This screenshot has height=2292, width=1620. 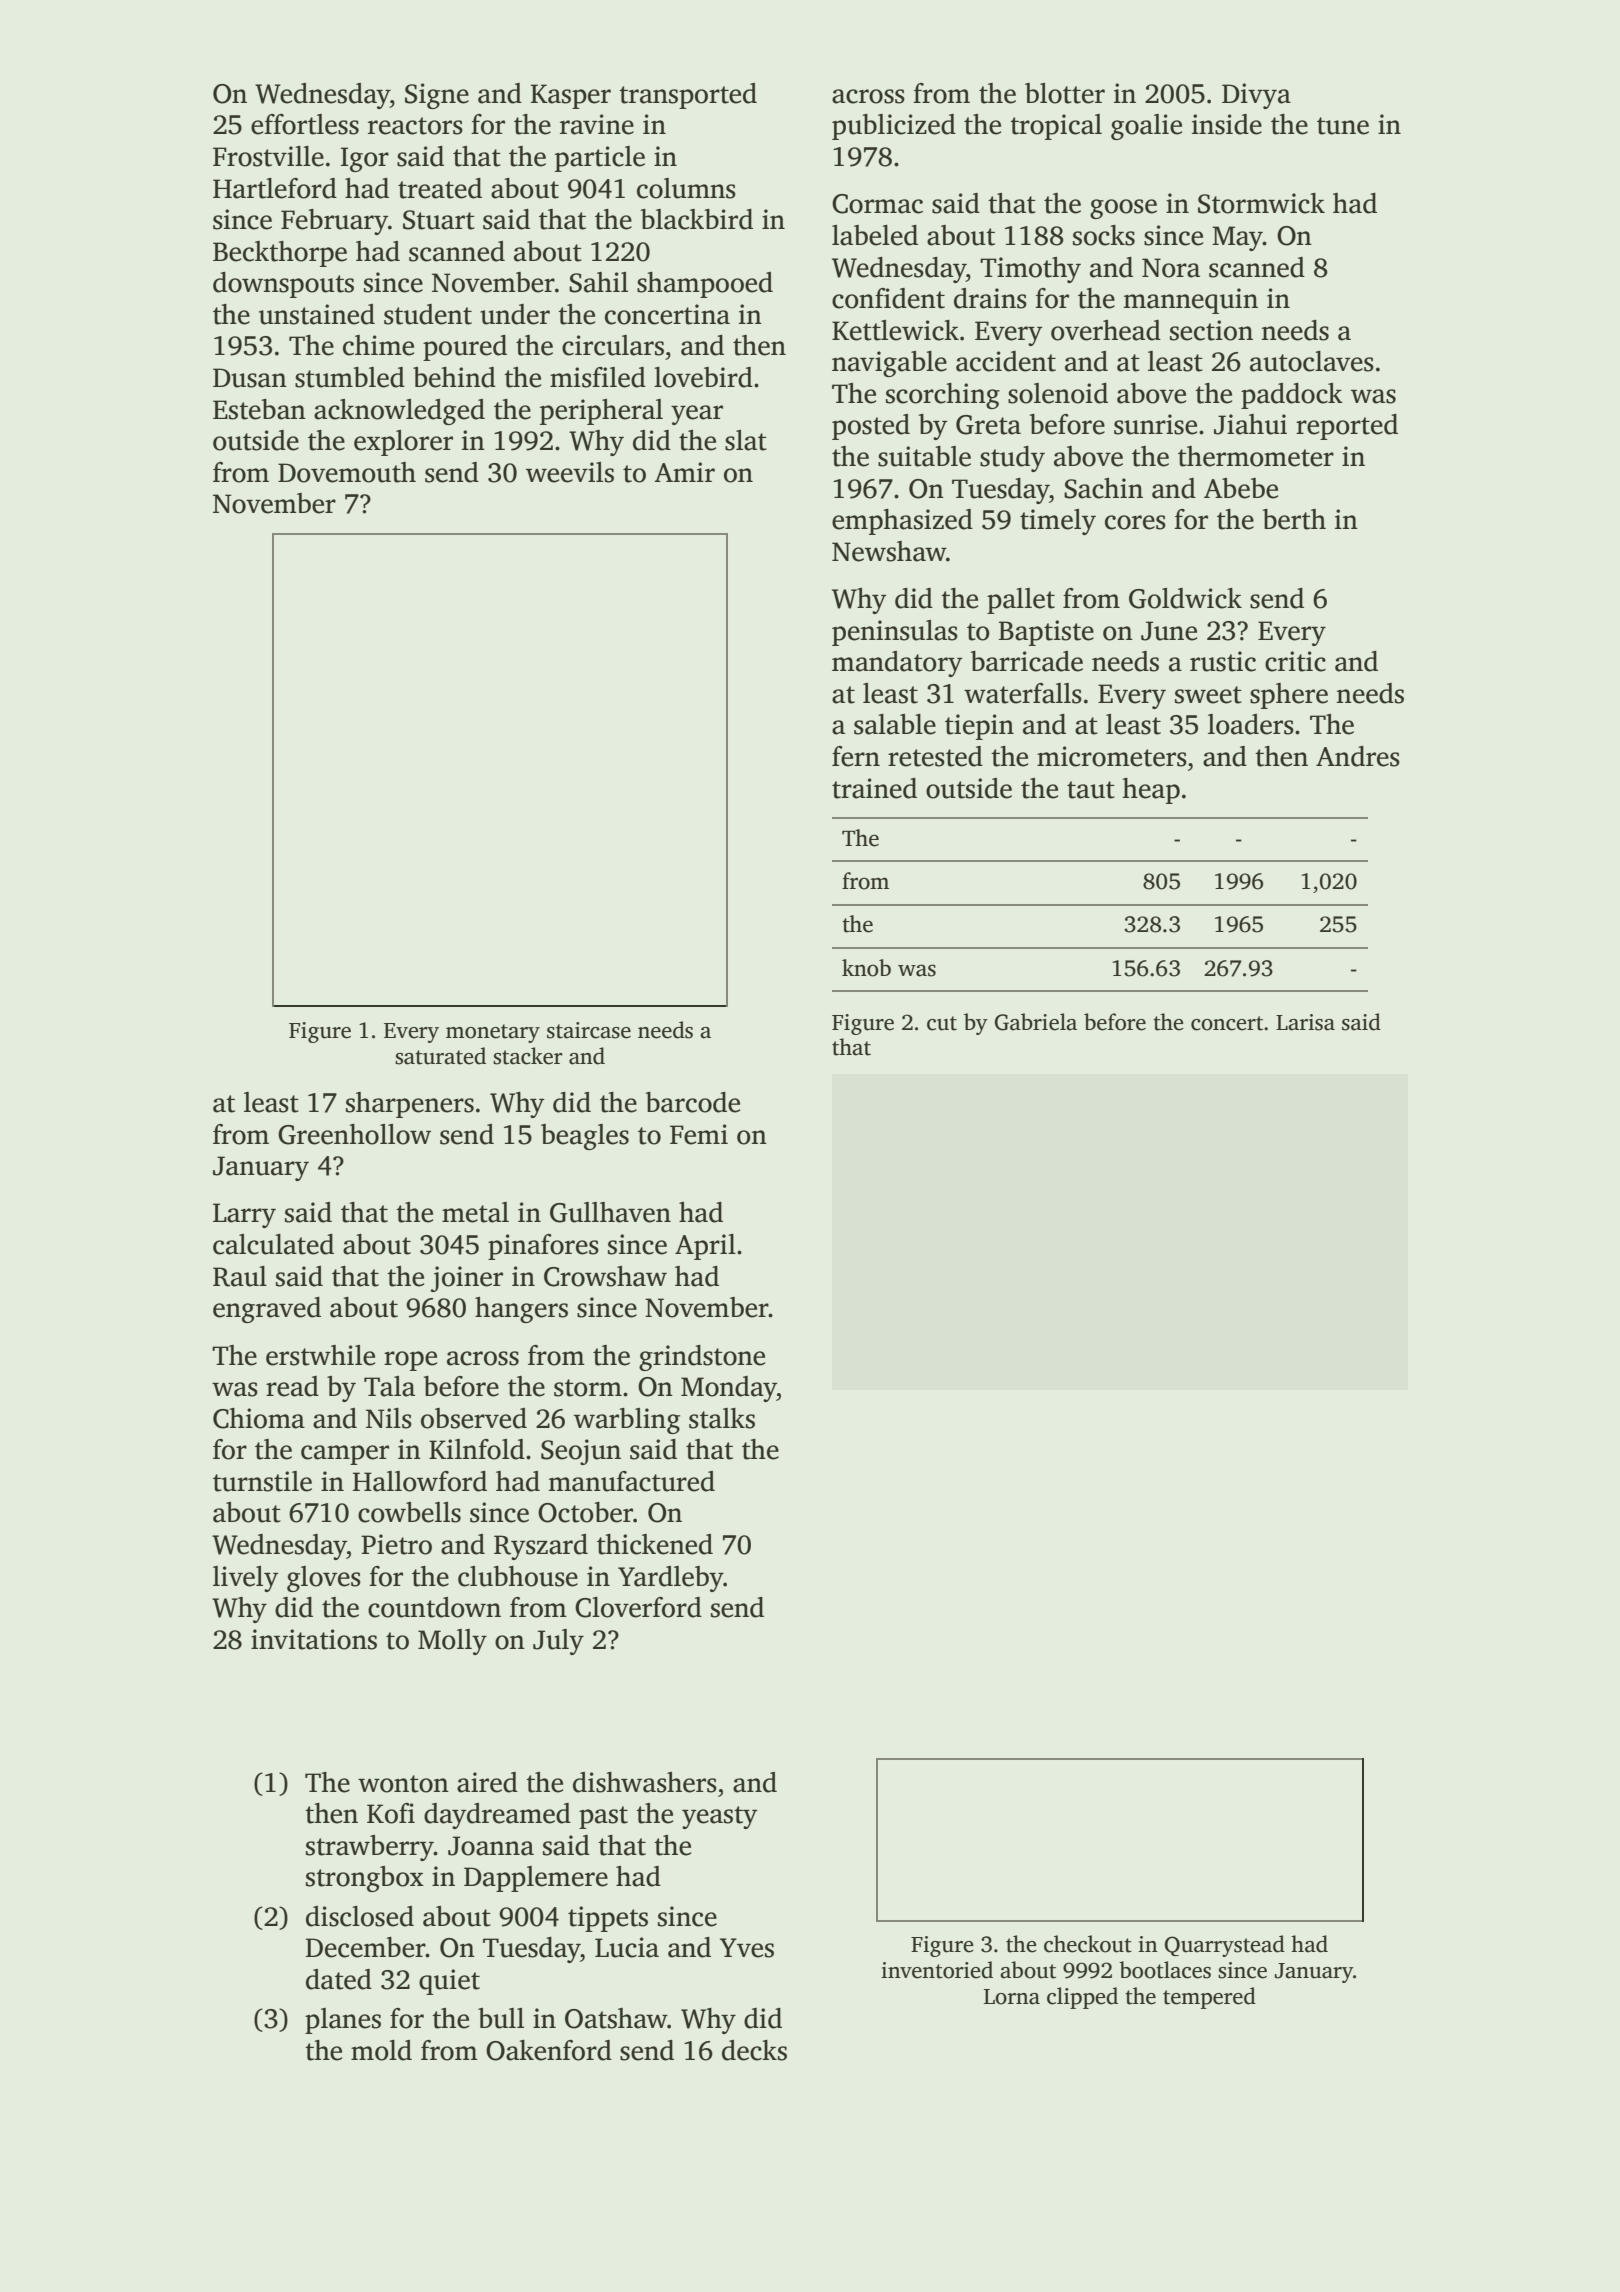 I want to click on yeasty, so click(x=720, y=1817).
